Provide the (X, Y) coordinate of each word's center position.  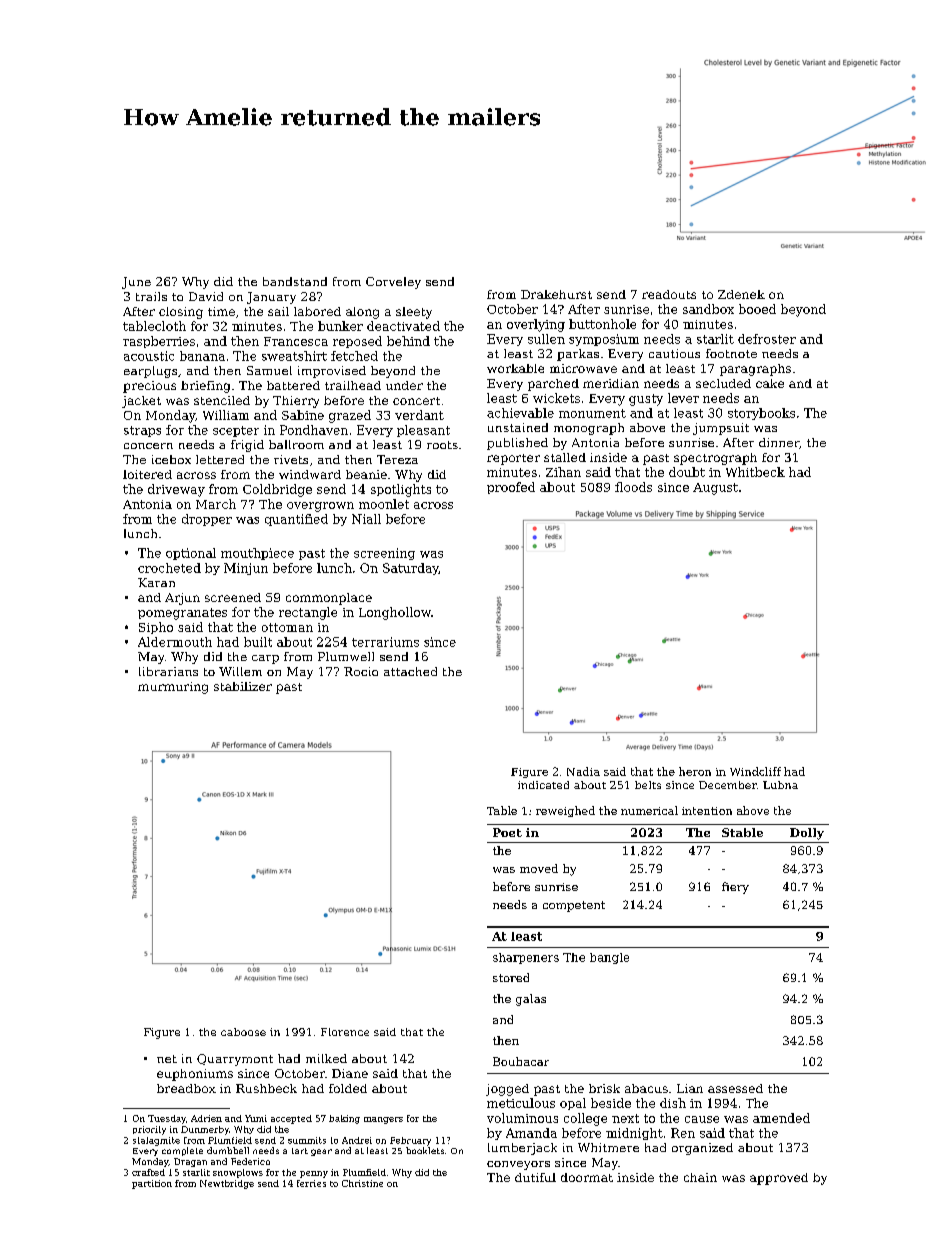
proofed (511, 488)
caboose (243, 1032)
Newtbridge (227, 1184)
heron (695, 771)
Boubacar (521, 1061)
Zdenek (741, 294)
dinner (779, 442)
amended (781, 1118)
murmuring (173, 688)
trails (151, 296)
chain (700, 1177)
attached (410, 671)
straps (142, 431)
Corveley (393, 283)
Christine (362, 1183)
